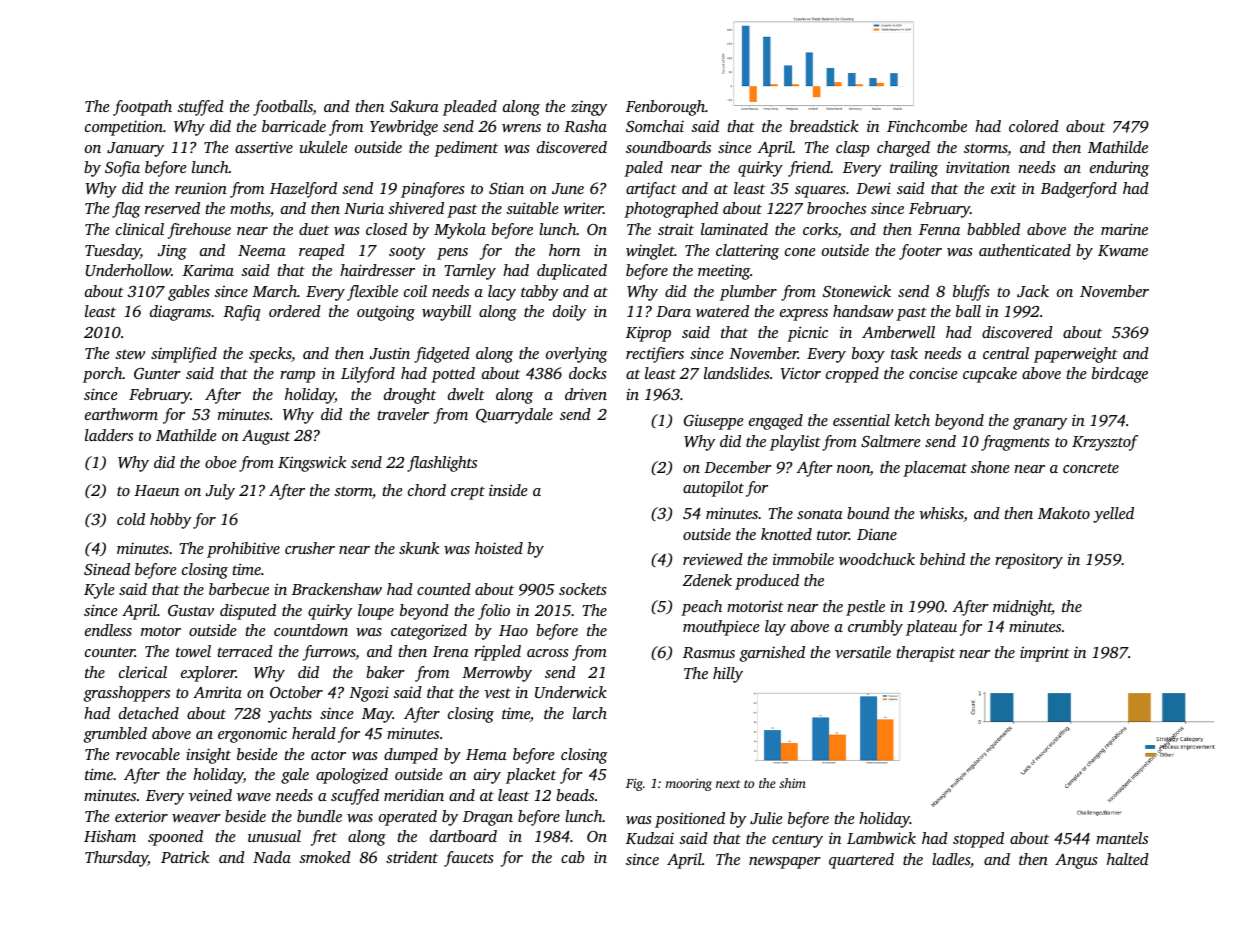  Describe the element at coordinates (408, 818) in the image. I see `operated` at that location.
